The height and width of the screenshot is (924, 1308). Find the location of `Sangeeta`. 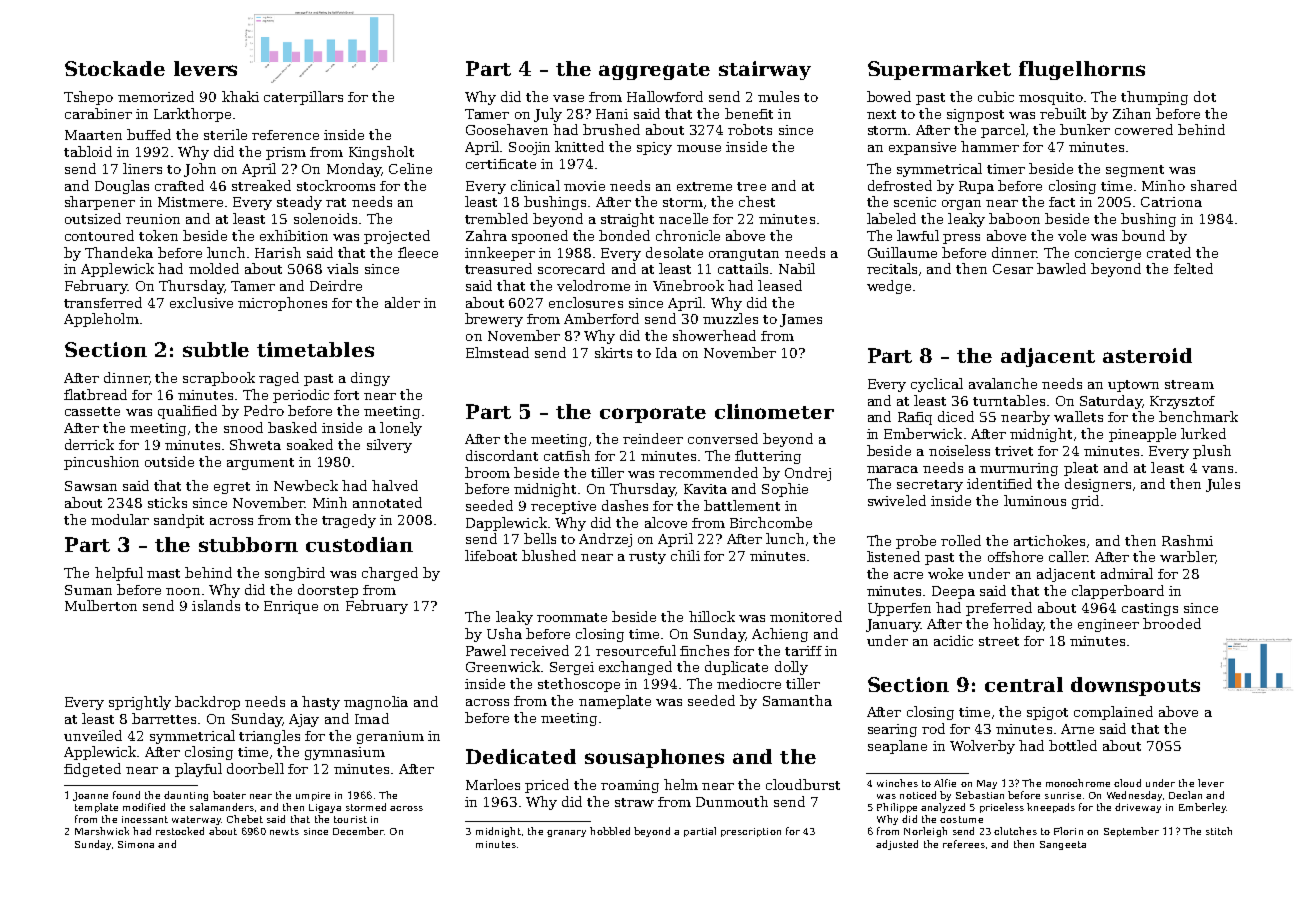

Sangeeta is located at coordinates (1063, 845).
